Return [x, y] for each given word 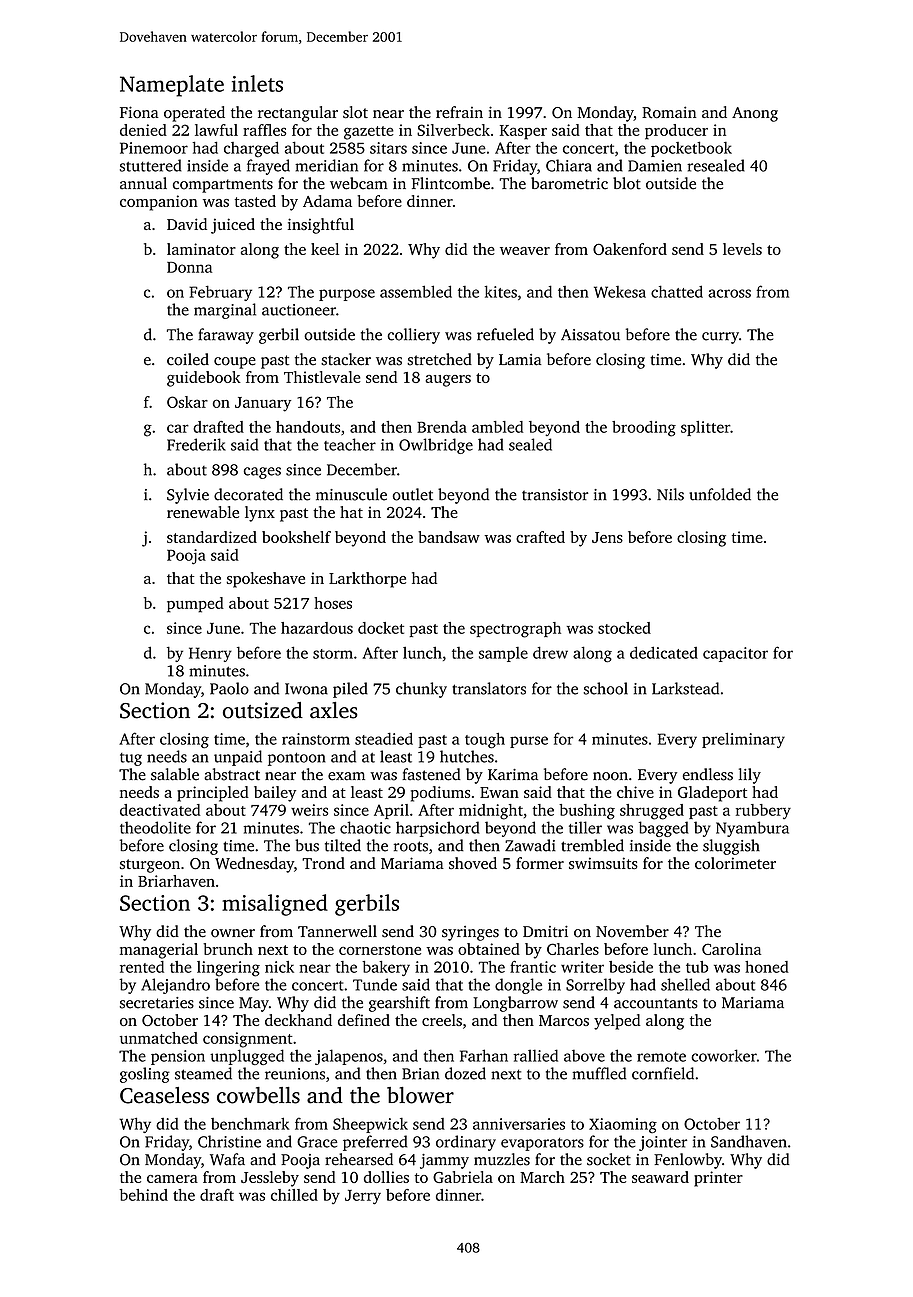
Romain [669, 112]
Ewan [499, 792]
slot [355, 112]
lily [750, 776]
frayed [268, 167]
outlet [412, 494]
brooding [644, 429]
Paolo [229, 688]
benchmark [250, 1123]
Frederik [196, 444]
